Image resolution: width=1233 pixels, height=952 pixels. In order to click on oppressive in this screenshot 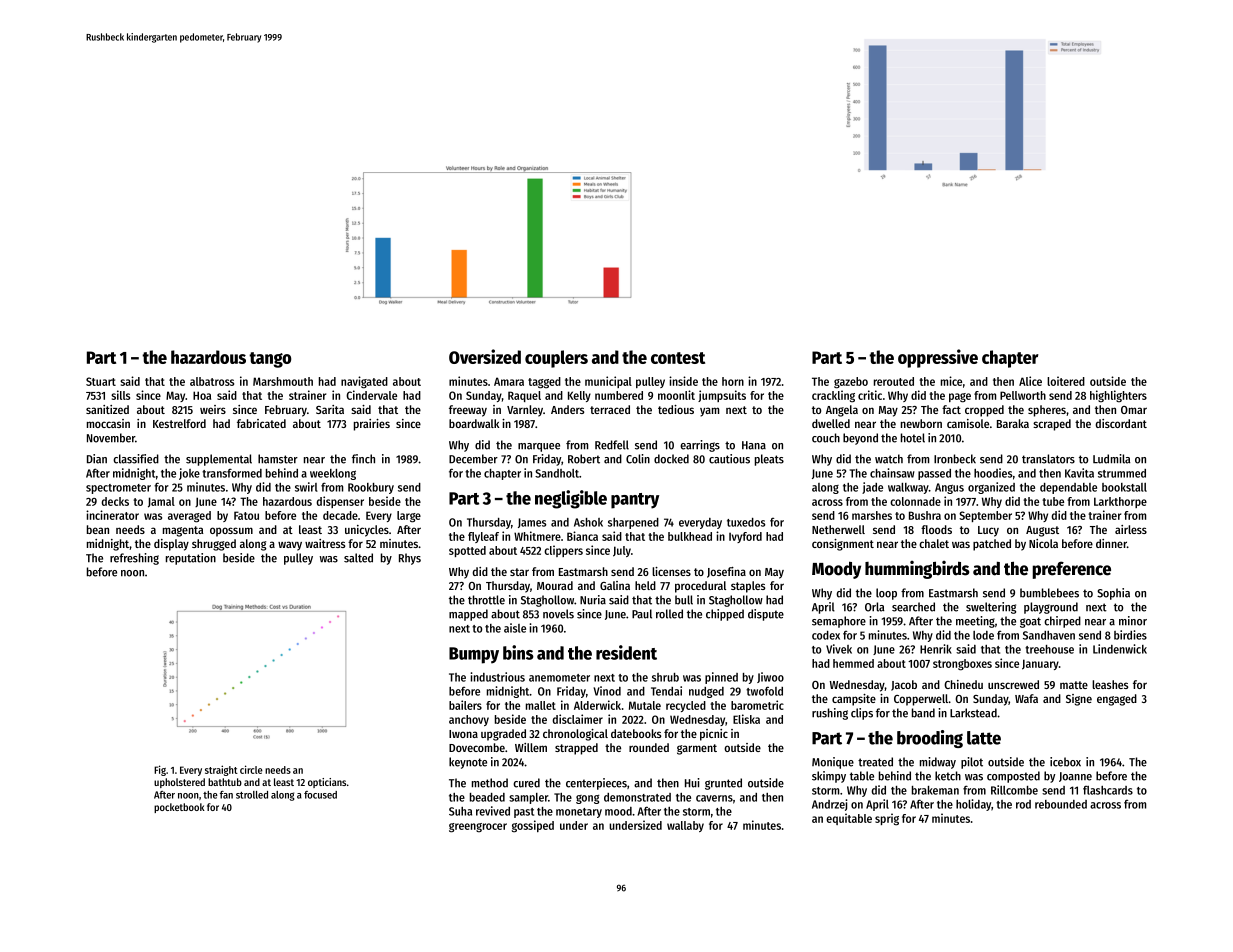, I will do `click(938, 358)`.
